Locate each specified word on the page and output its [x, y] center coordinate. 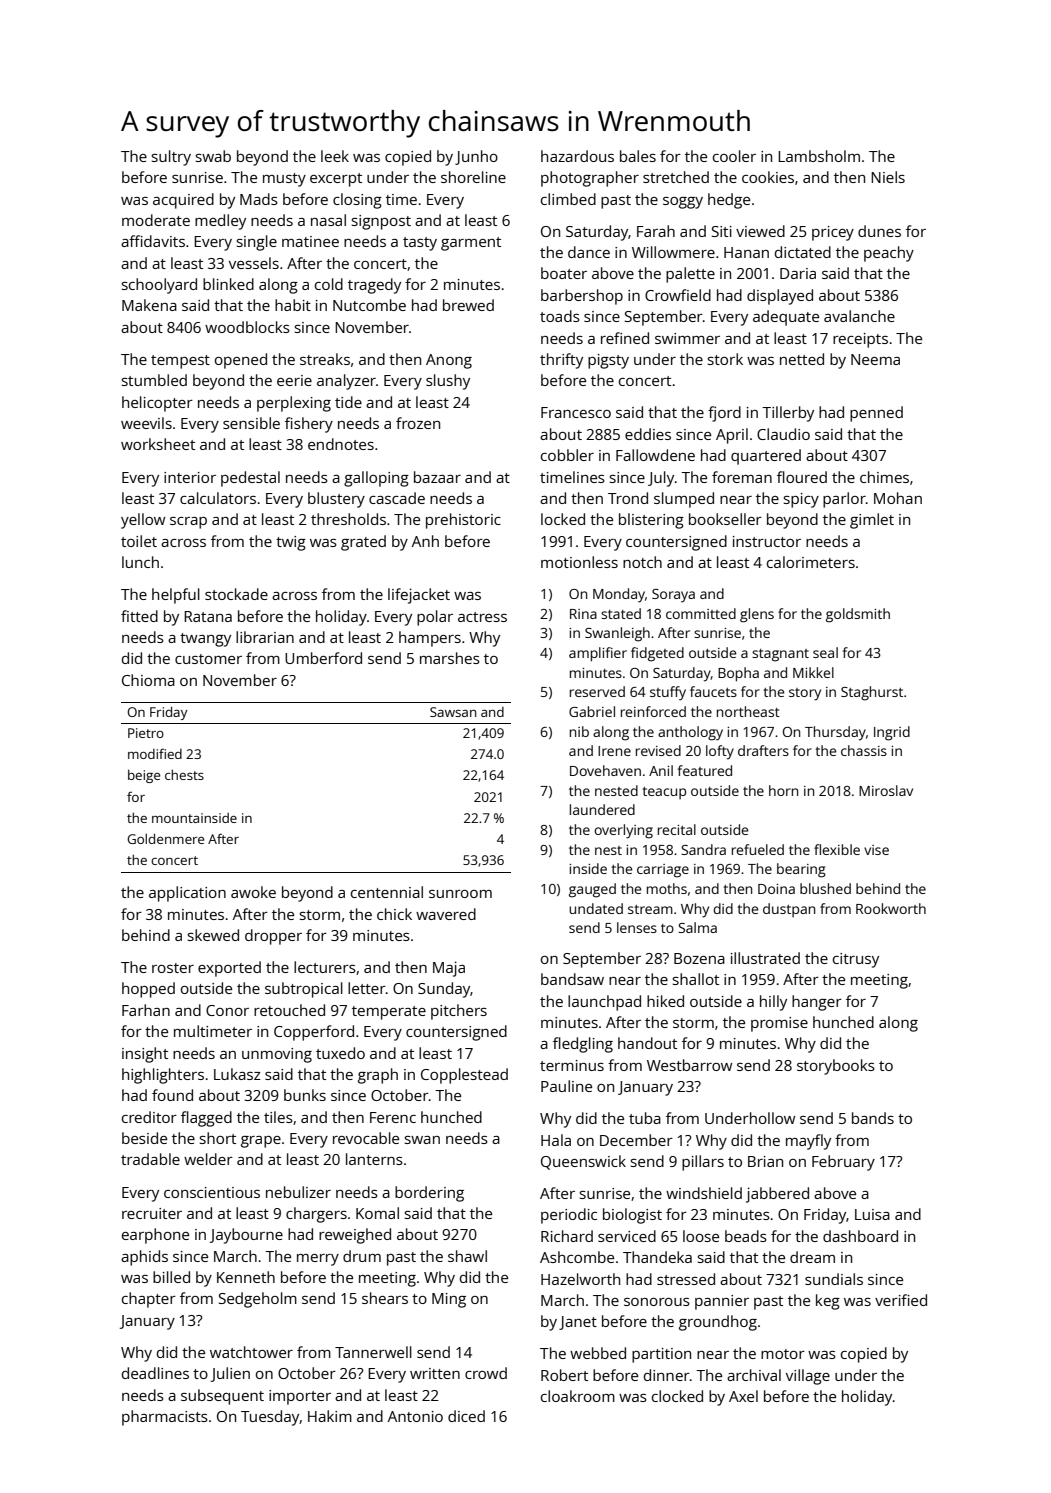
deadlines [155, 1373]
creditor [149, 1117]
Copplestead [464, 1076]
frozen [418, 423]
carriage [663, 871]
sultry [171, 158]
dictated [803, 252]
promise [779, 1024]
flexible [837, 849]
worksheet [158, 444]
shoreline [473, 177]
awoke [253, 892]
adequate [786, 318]
